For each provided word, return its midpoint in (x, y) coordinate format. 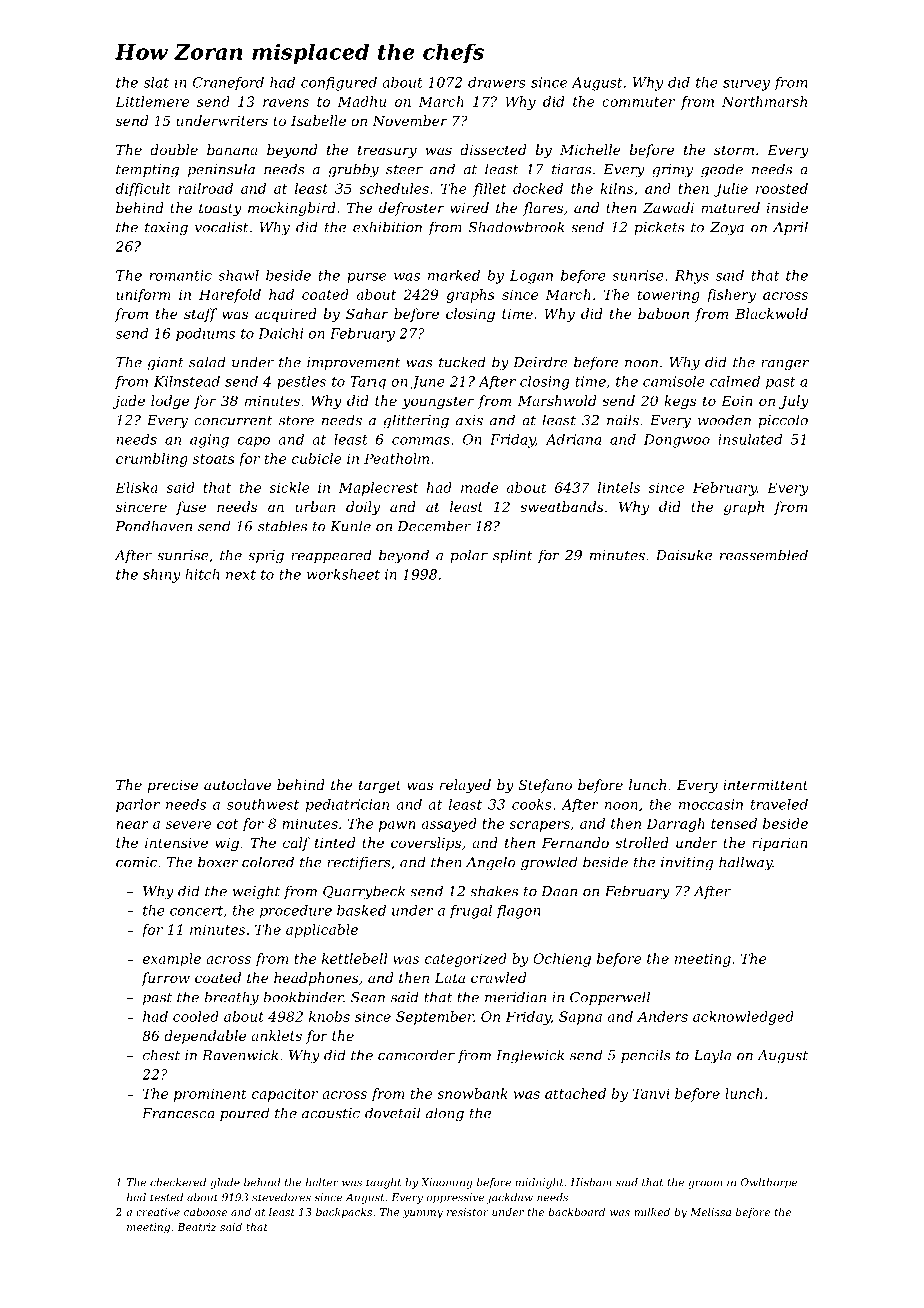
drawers (497, 82)
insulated (750, 439)
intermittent (765, 785)
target (380, 786)
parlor (138, 805)
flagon (518, 912)
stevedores (281, 1197)
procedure (296, 912)
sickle (289, 487)
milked (652, 1212)
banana (232, 149)
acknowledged (743, 1018)
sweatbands (562, 506)
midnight (539, 1183)
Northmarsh (764, 101)
